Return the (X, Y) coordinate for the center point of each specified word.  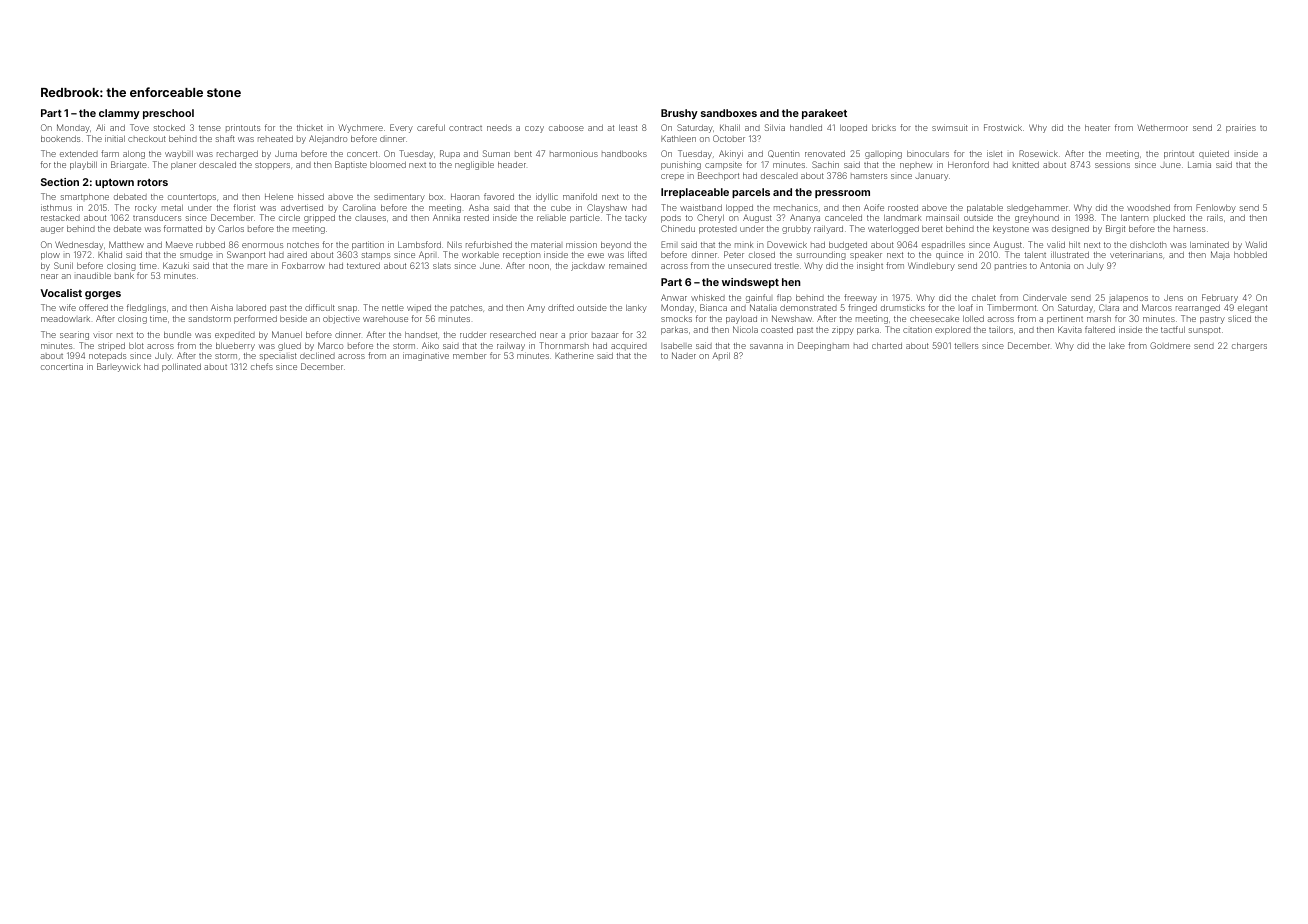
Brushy (679, 114)
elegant (1252, 309)
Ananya (805, 218)
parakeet (824, 114)
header (512, 165)
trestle (787, 266)
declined (317, 355)
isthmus (56, 207)
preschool (168, 114)
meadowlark (65, 319)
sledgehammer (1037, 209)
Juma (286, 153)
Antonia (1055, 265)
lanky (636, 309)
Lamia (1199, 165)
